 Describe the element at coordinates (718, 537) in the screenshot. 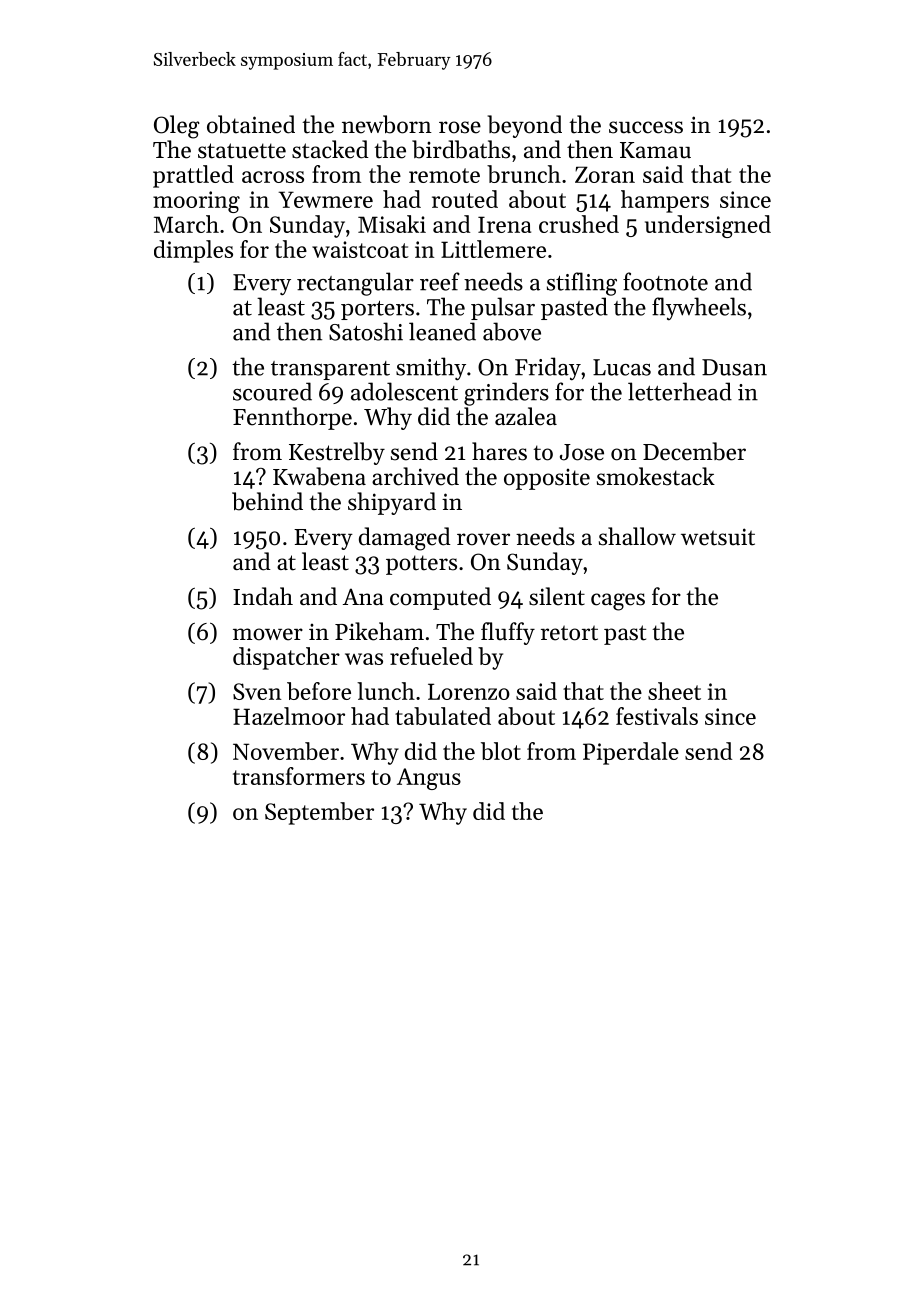

I see `wetsuit` at that location.
